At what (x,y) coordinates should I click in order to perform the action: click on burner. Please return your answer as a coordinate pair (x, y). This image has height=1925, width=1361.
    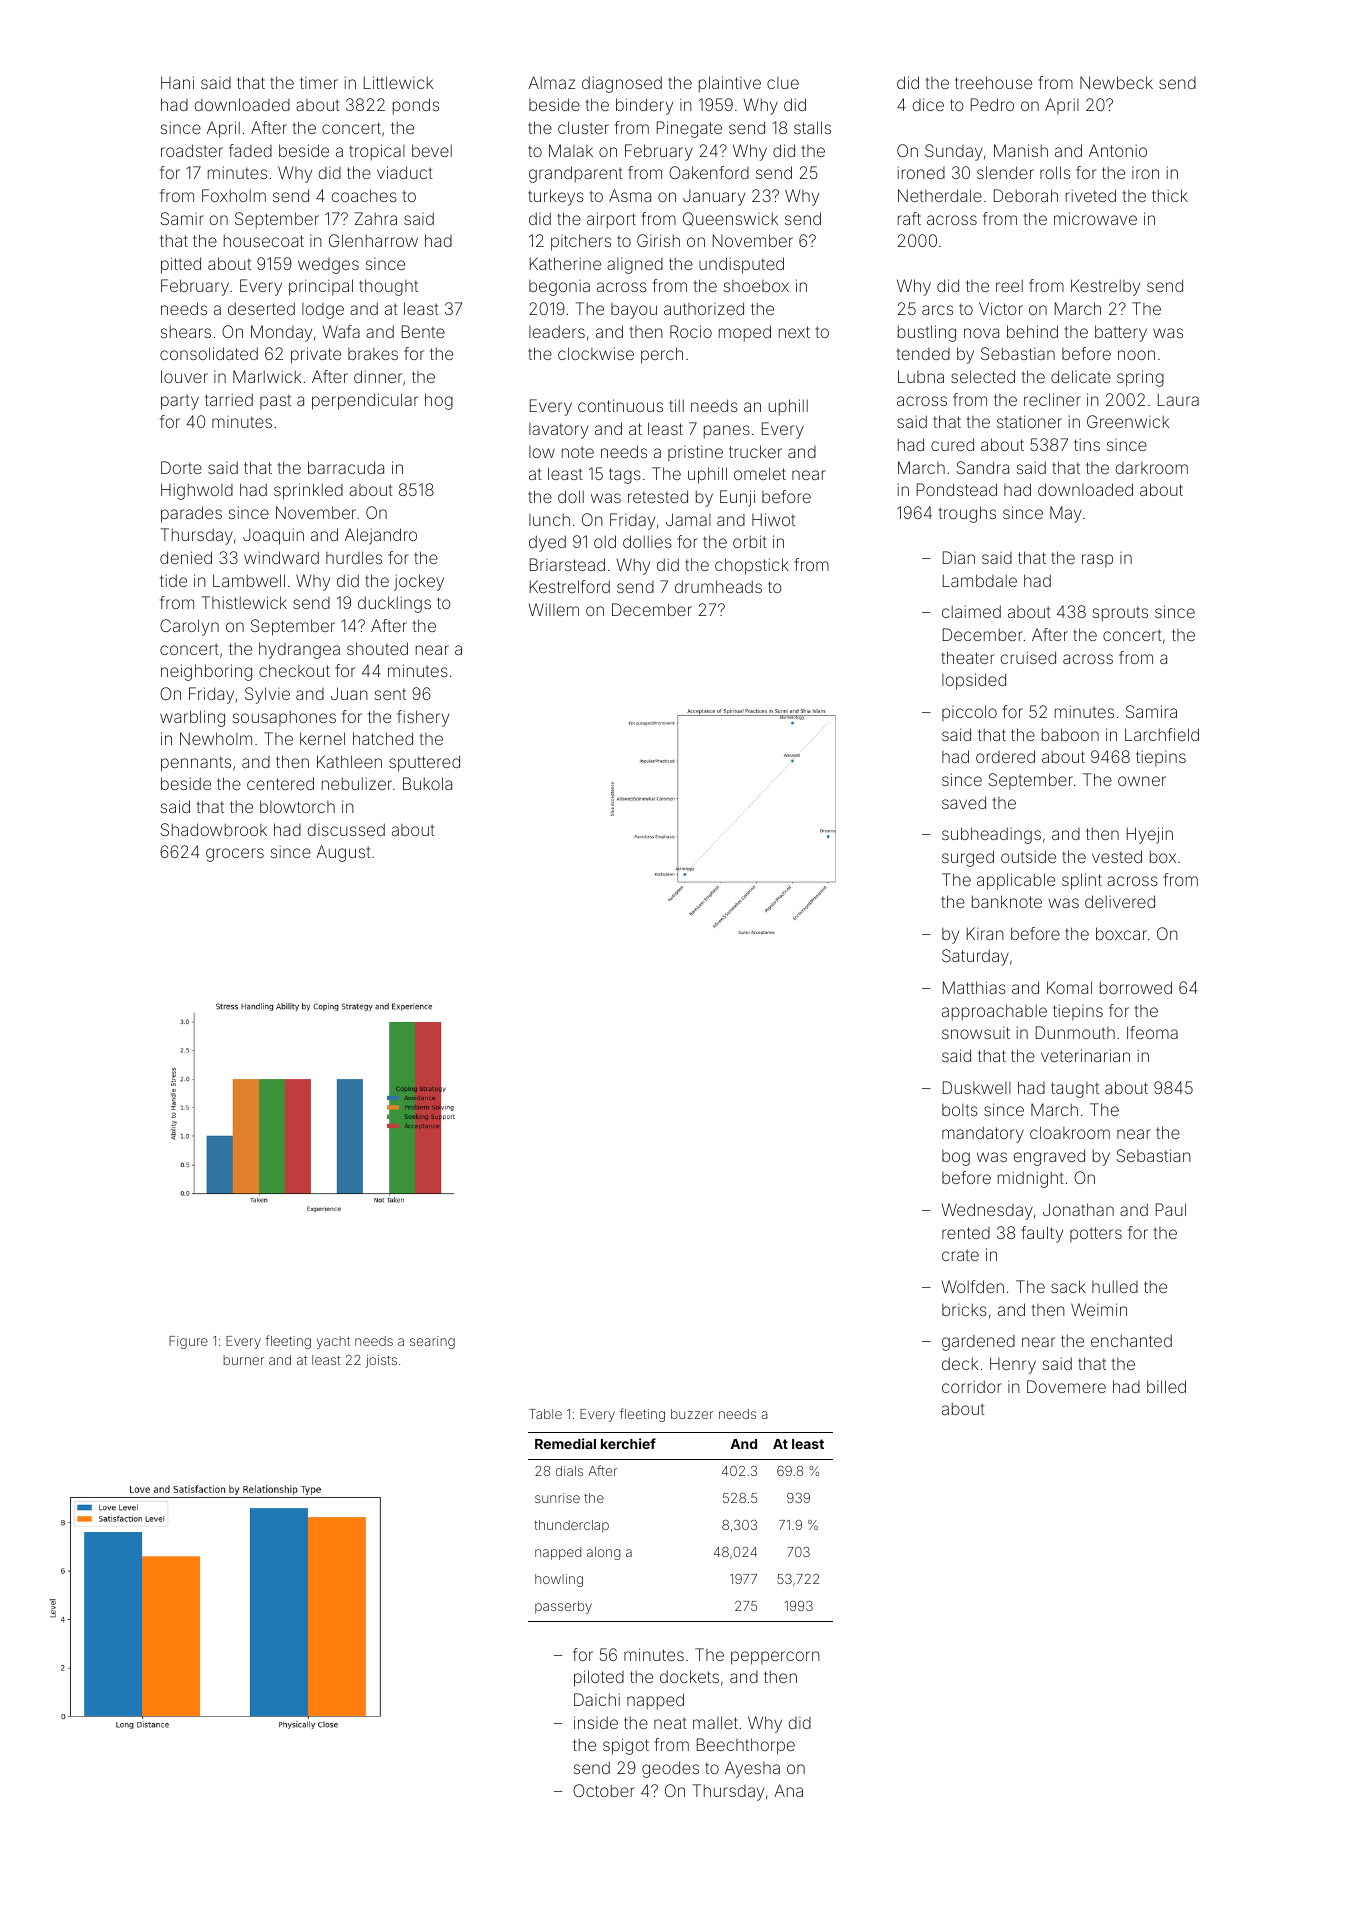
    Looking at the image, I should click on (243, 1360).
